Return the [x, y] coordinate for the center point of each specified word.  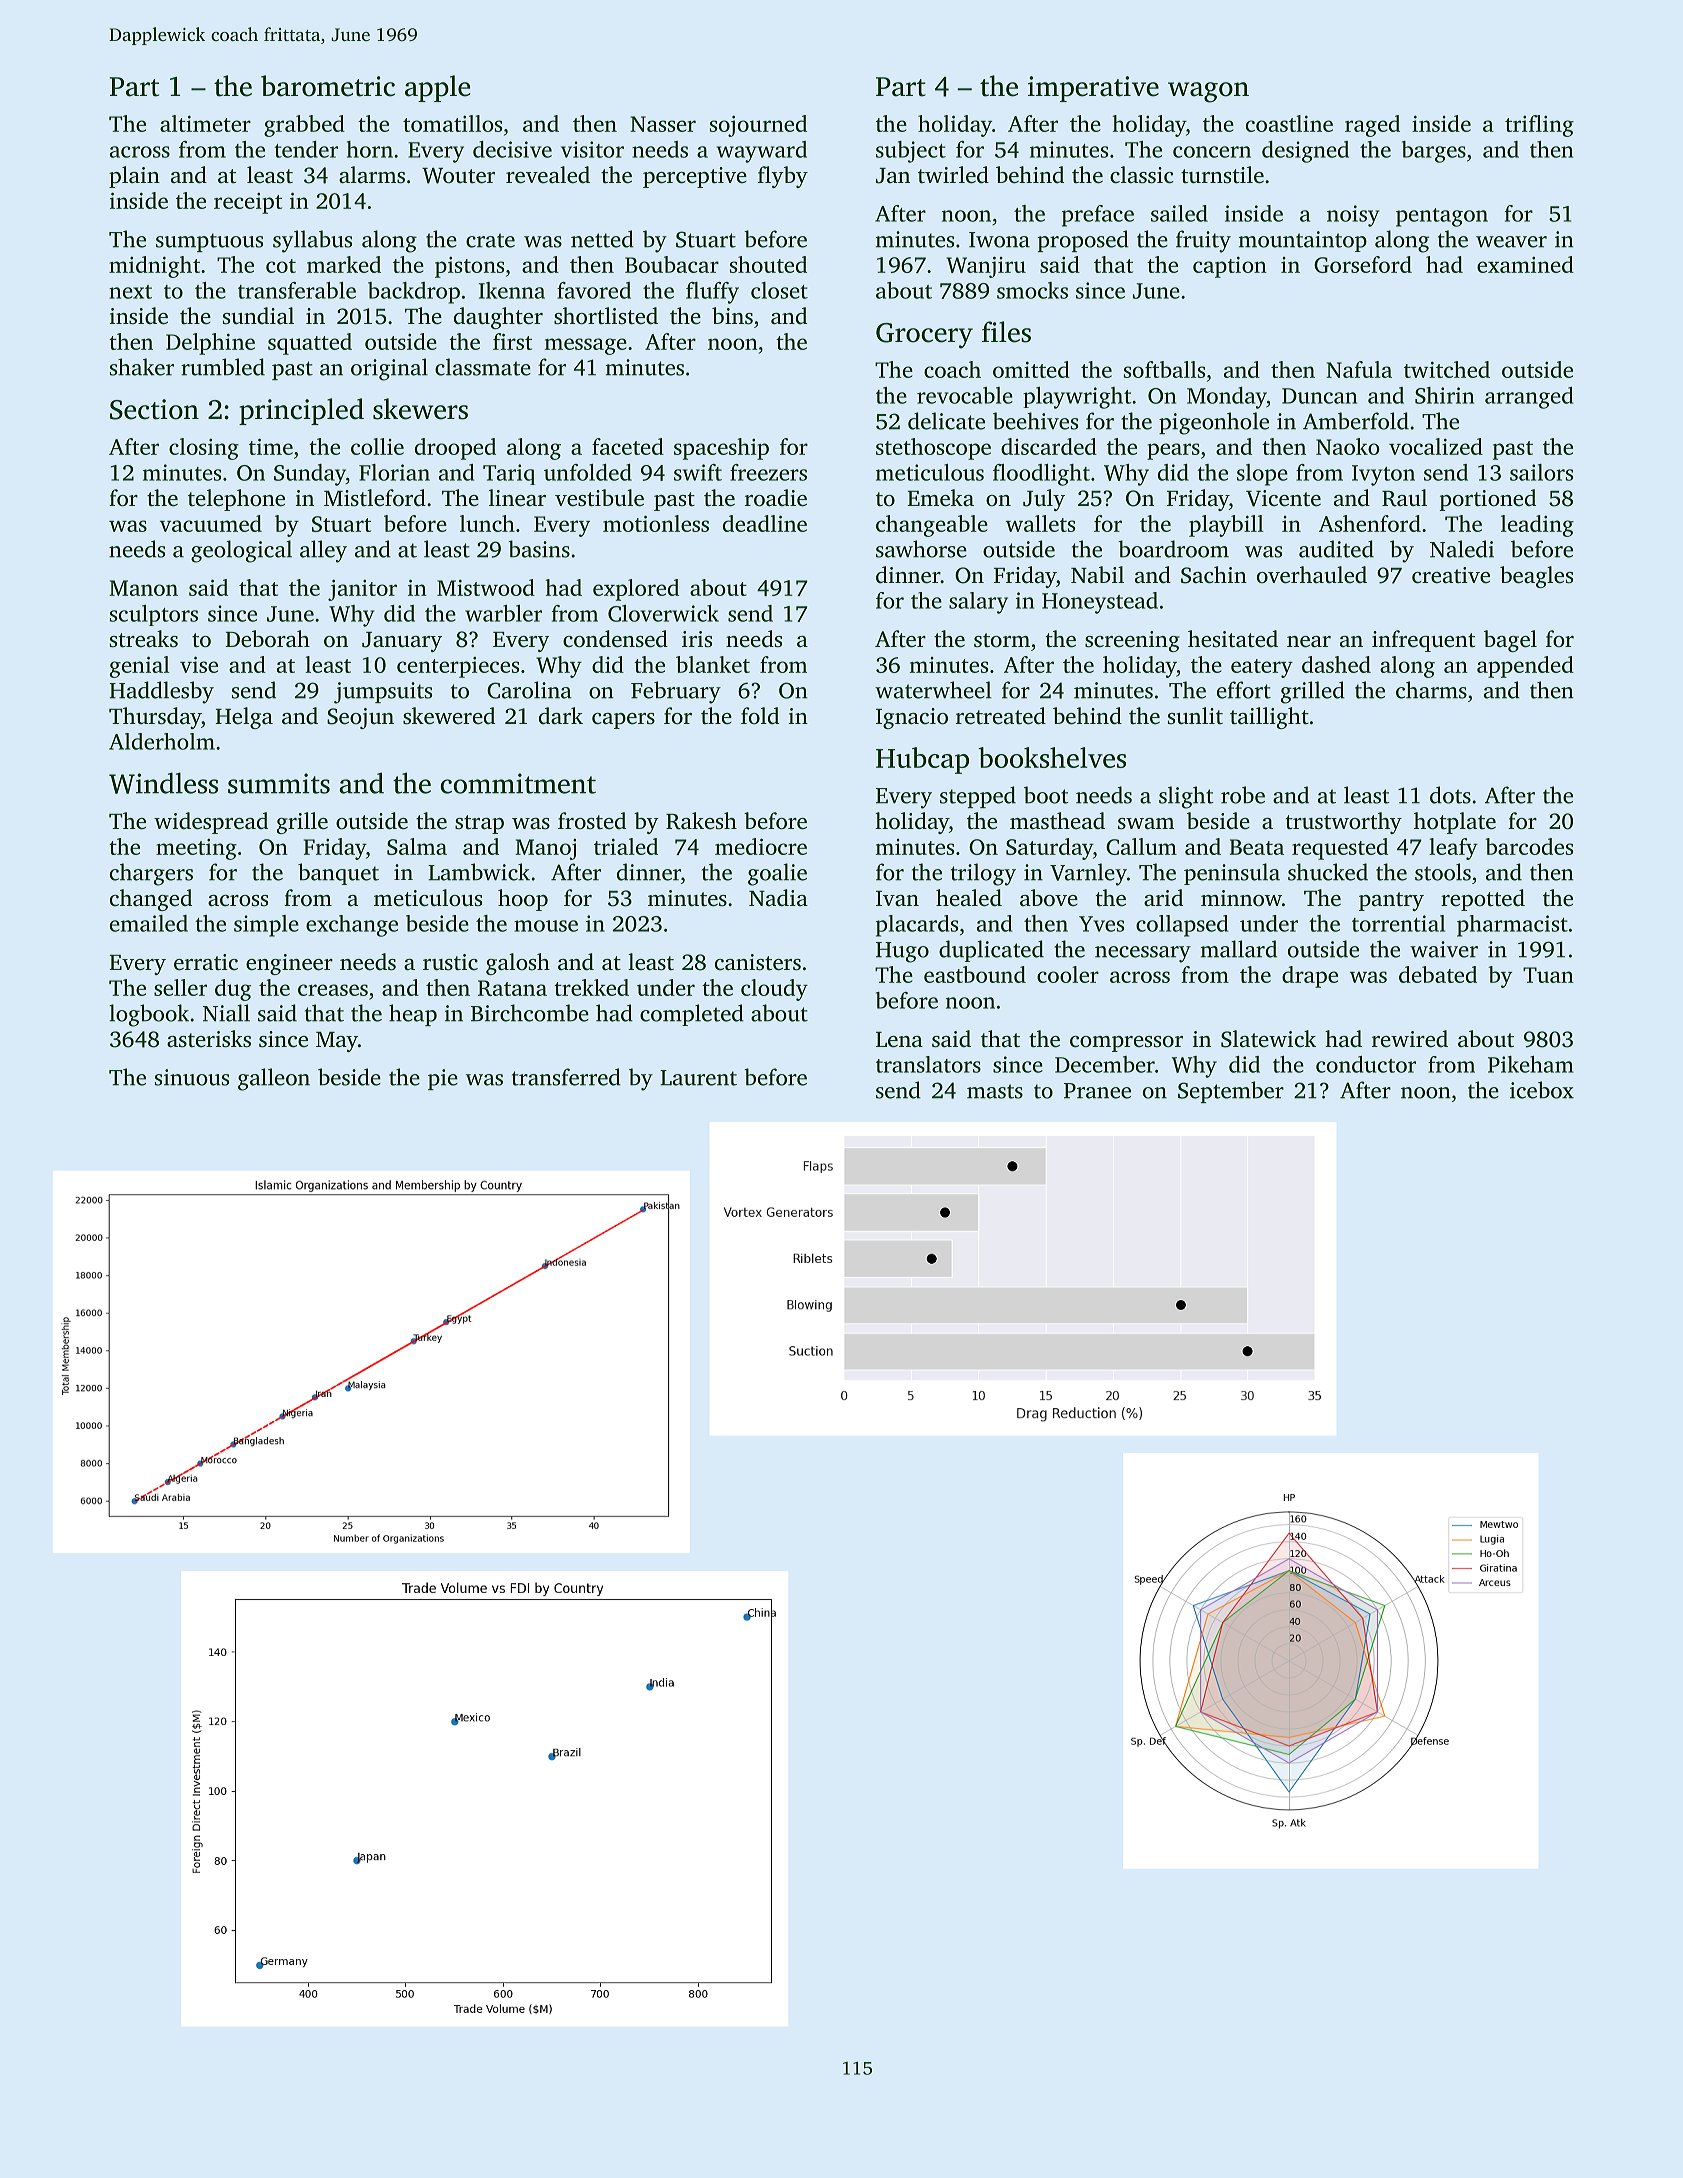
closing [204, 449]
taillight [1269, 718]
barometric [328, 86]
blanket [713, 664]
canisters [758, 962]
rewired [1410, 1038]
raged [1372, 126]
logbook [149, 1015]
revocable [965, 395]
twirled [953, 175]
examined [1525, 264]
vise [199, 664]
